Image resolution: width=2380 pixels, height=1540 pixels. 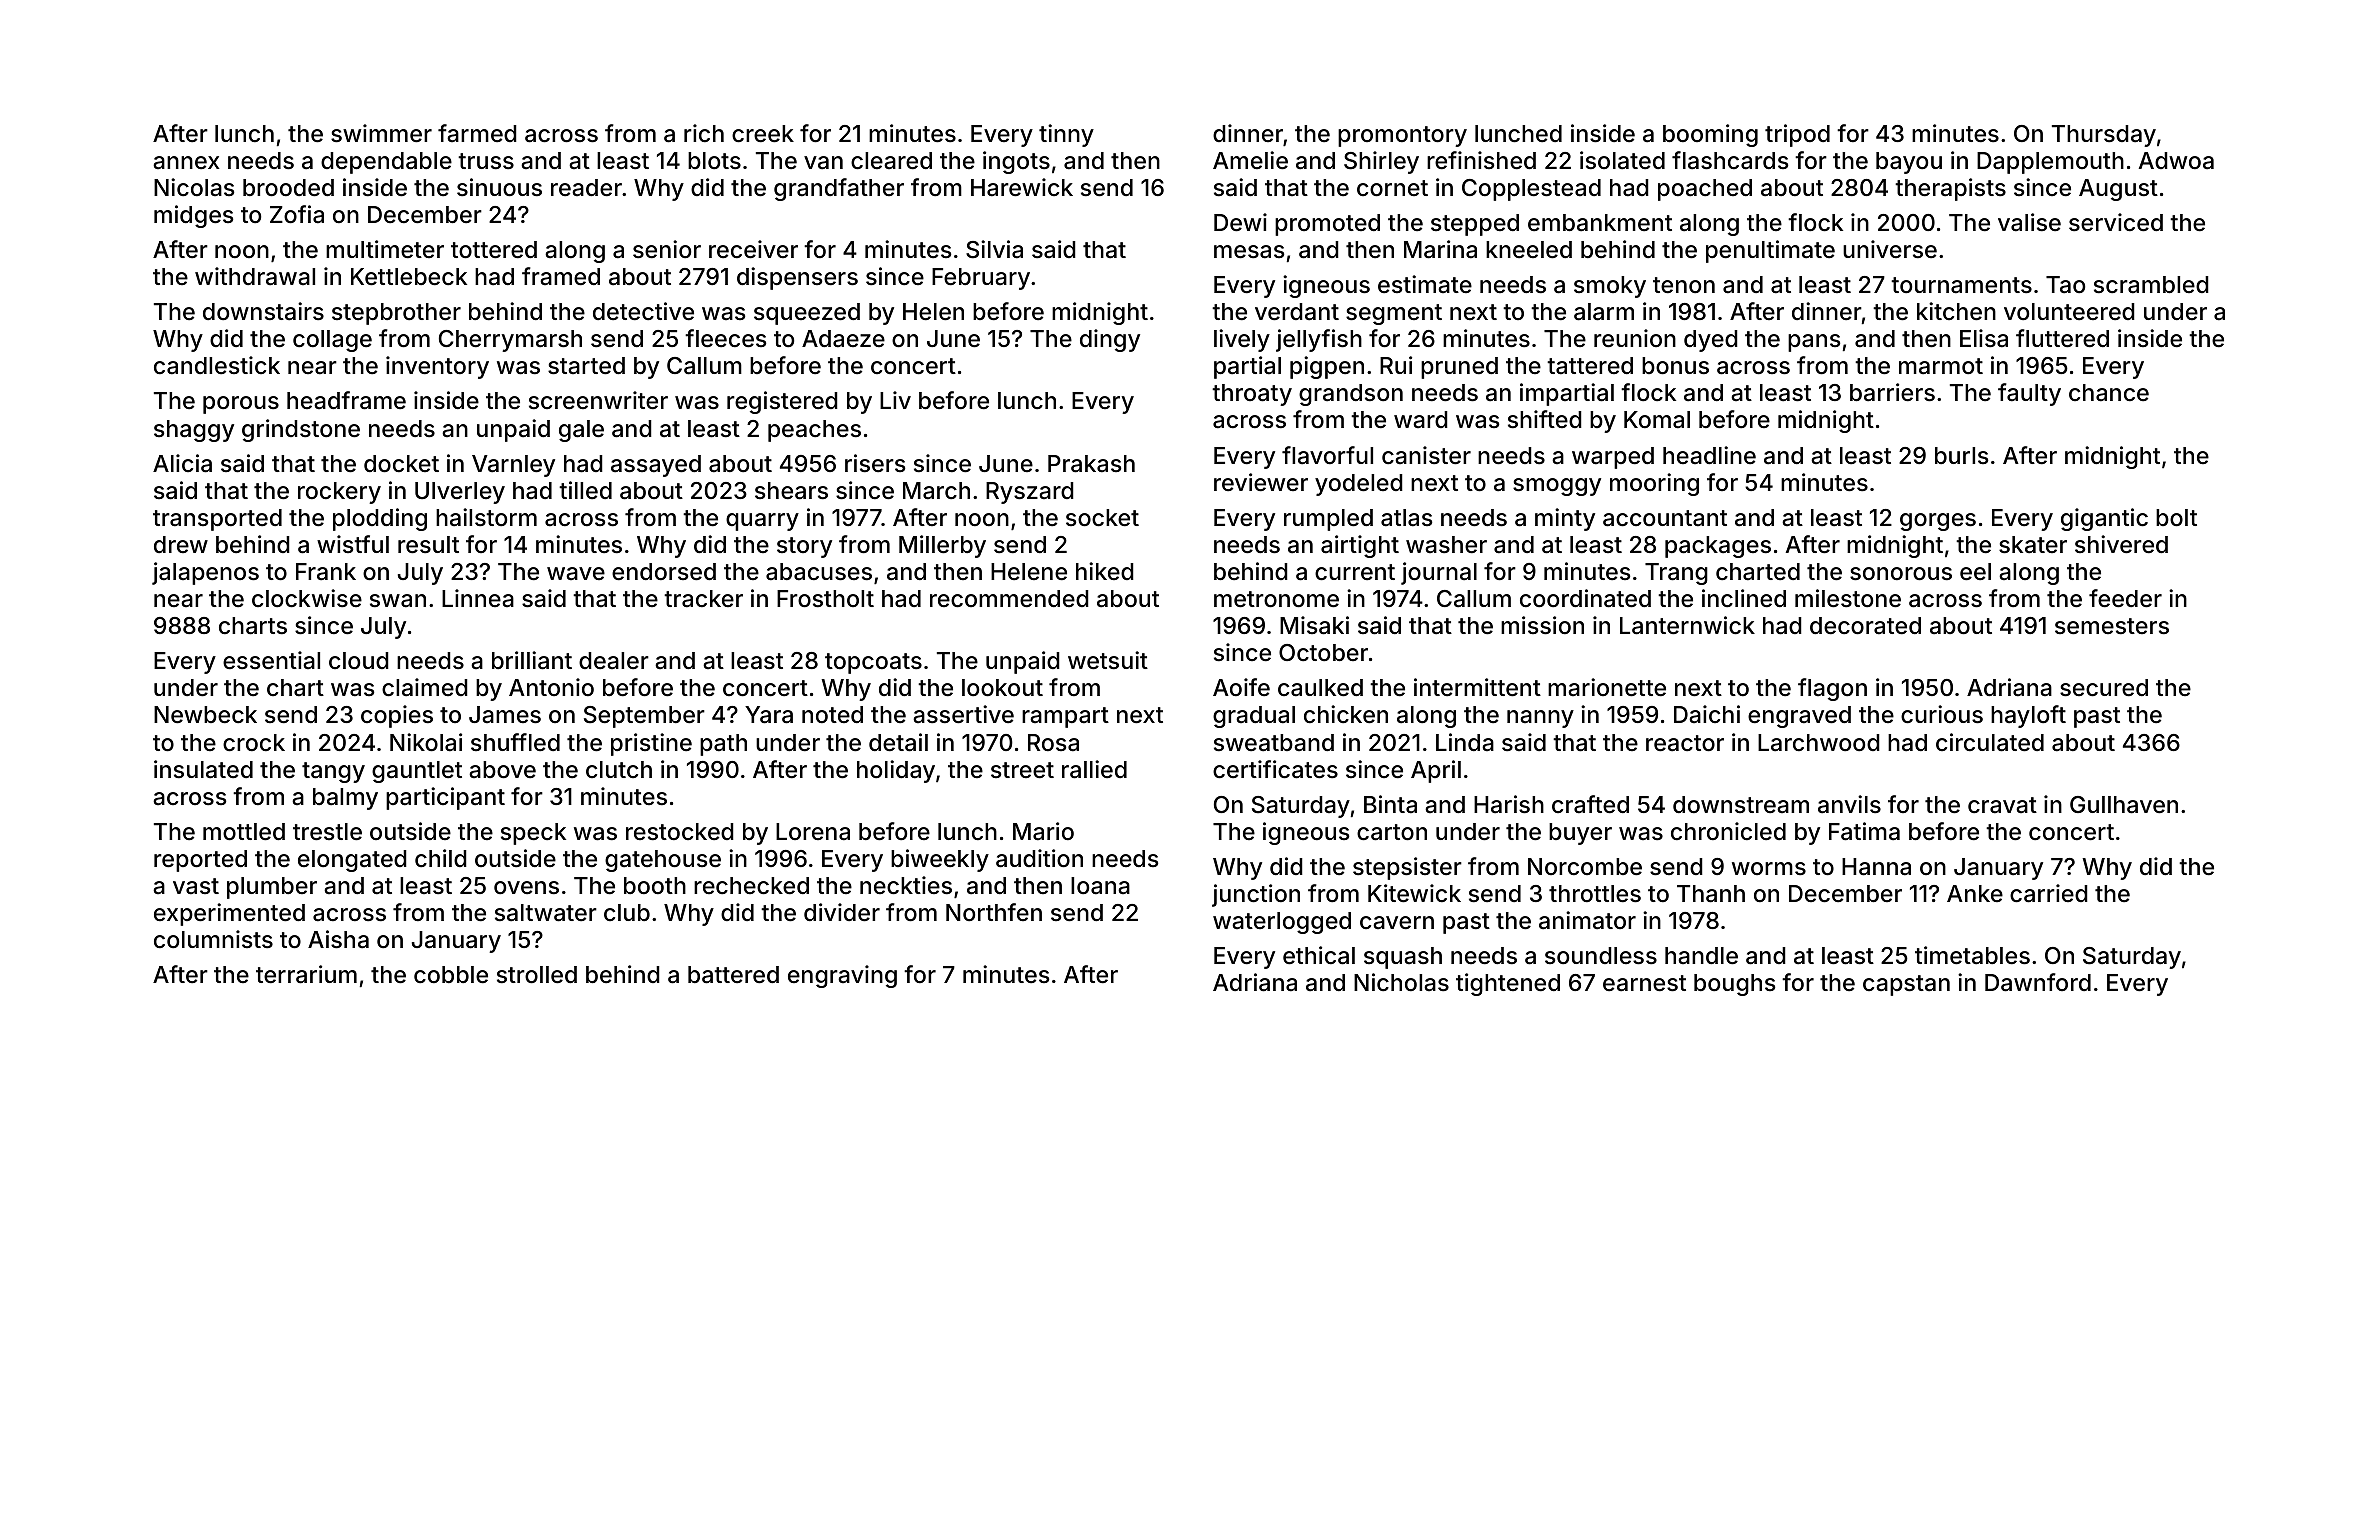 What do you see at coordinates (1797, 135) in the screenshot?
I see `tripod` at bounding box center [1797, 135].
